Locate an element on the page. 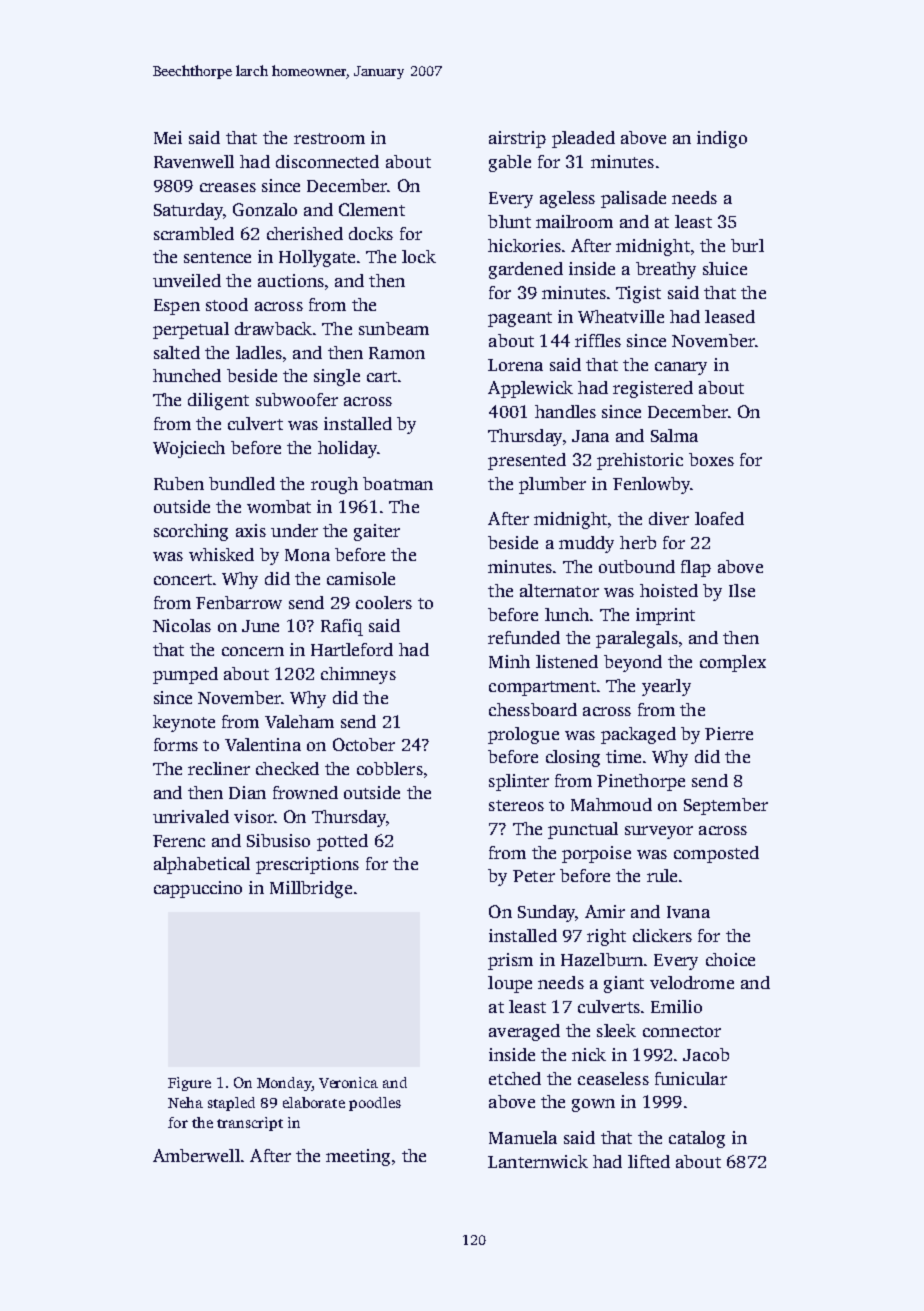 Image resolution: width=924 pixels, height=1311 pixels. cobblers is located at coordinates (390, 768).
